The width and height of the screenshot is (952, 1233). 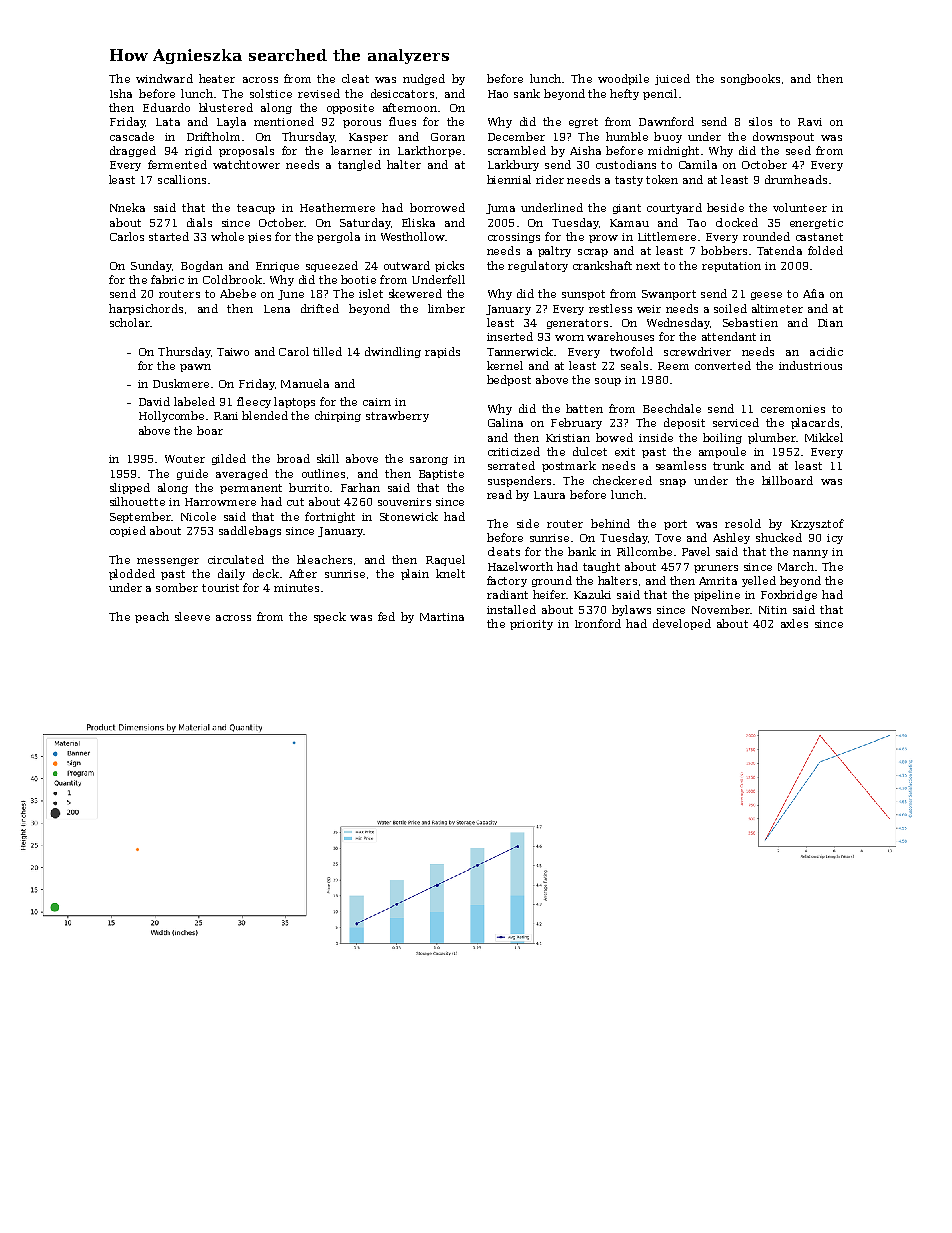 What do you see at coordinates (682, 624) in the screenshot?
I see `developed` at bounding box center [682, 624].
